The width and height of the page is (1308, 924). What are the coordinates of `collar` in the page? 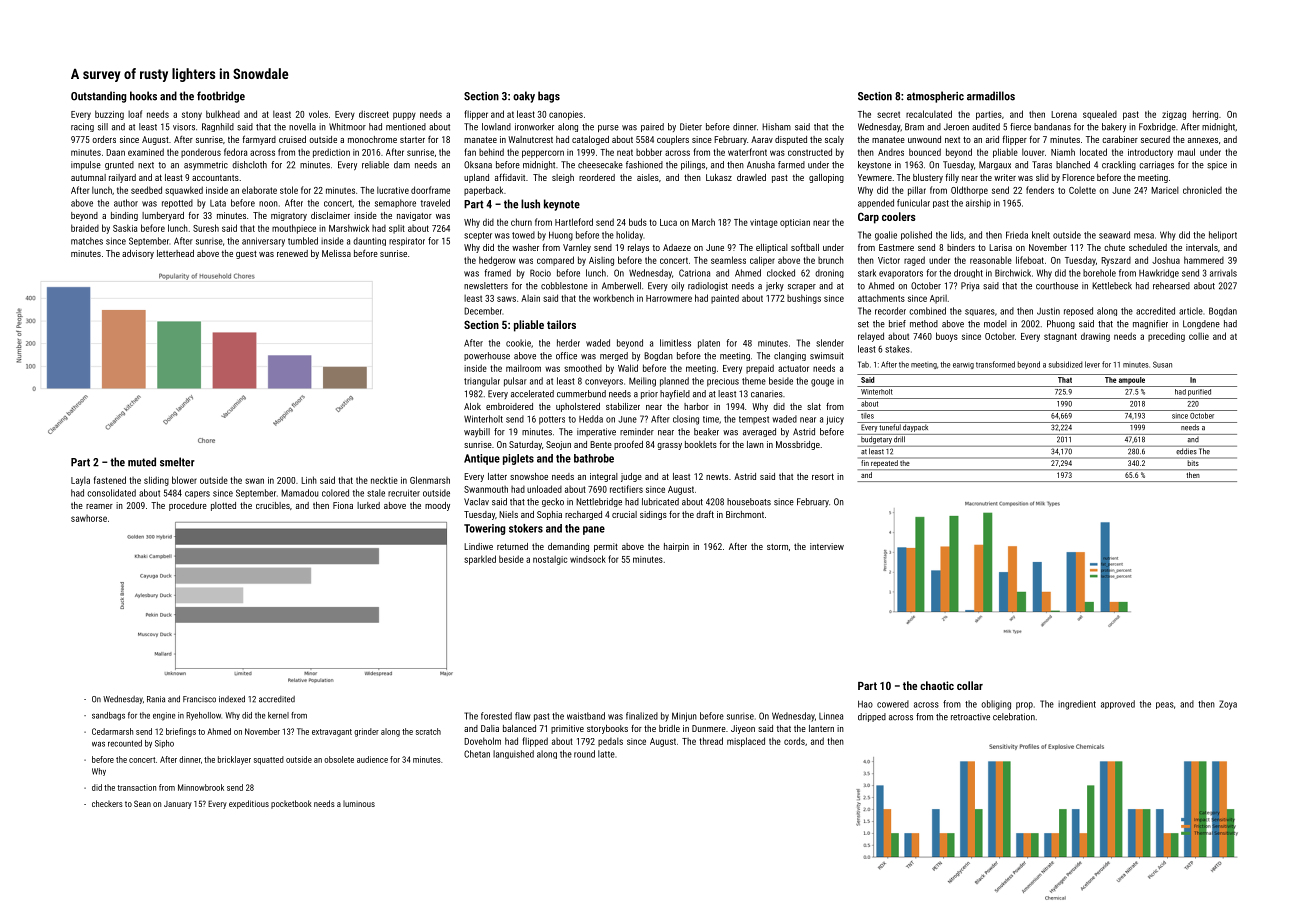 It's located at (970, 685).
